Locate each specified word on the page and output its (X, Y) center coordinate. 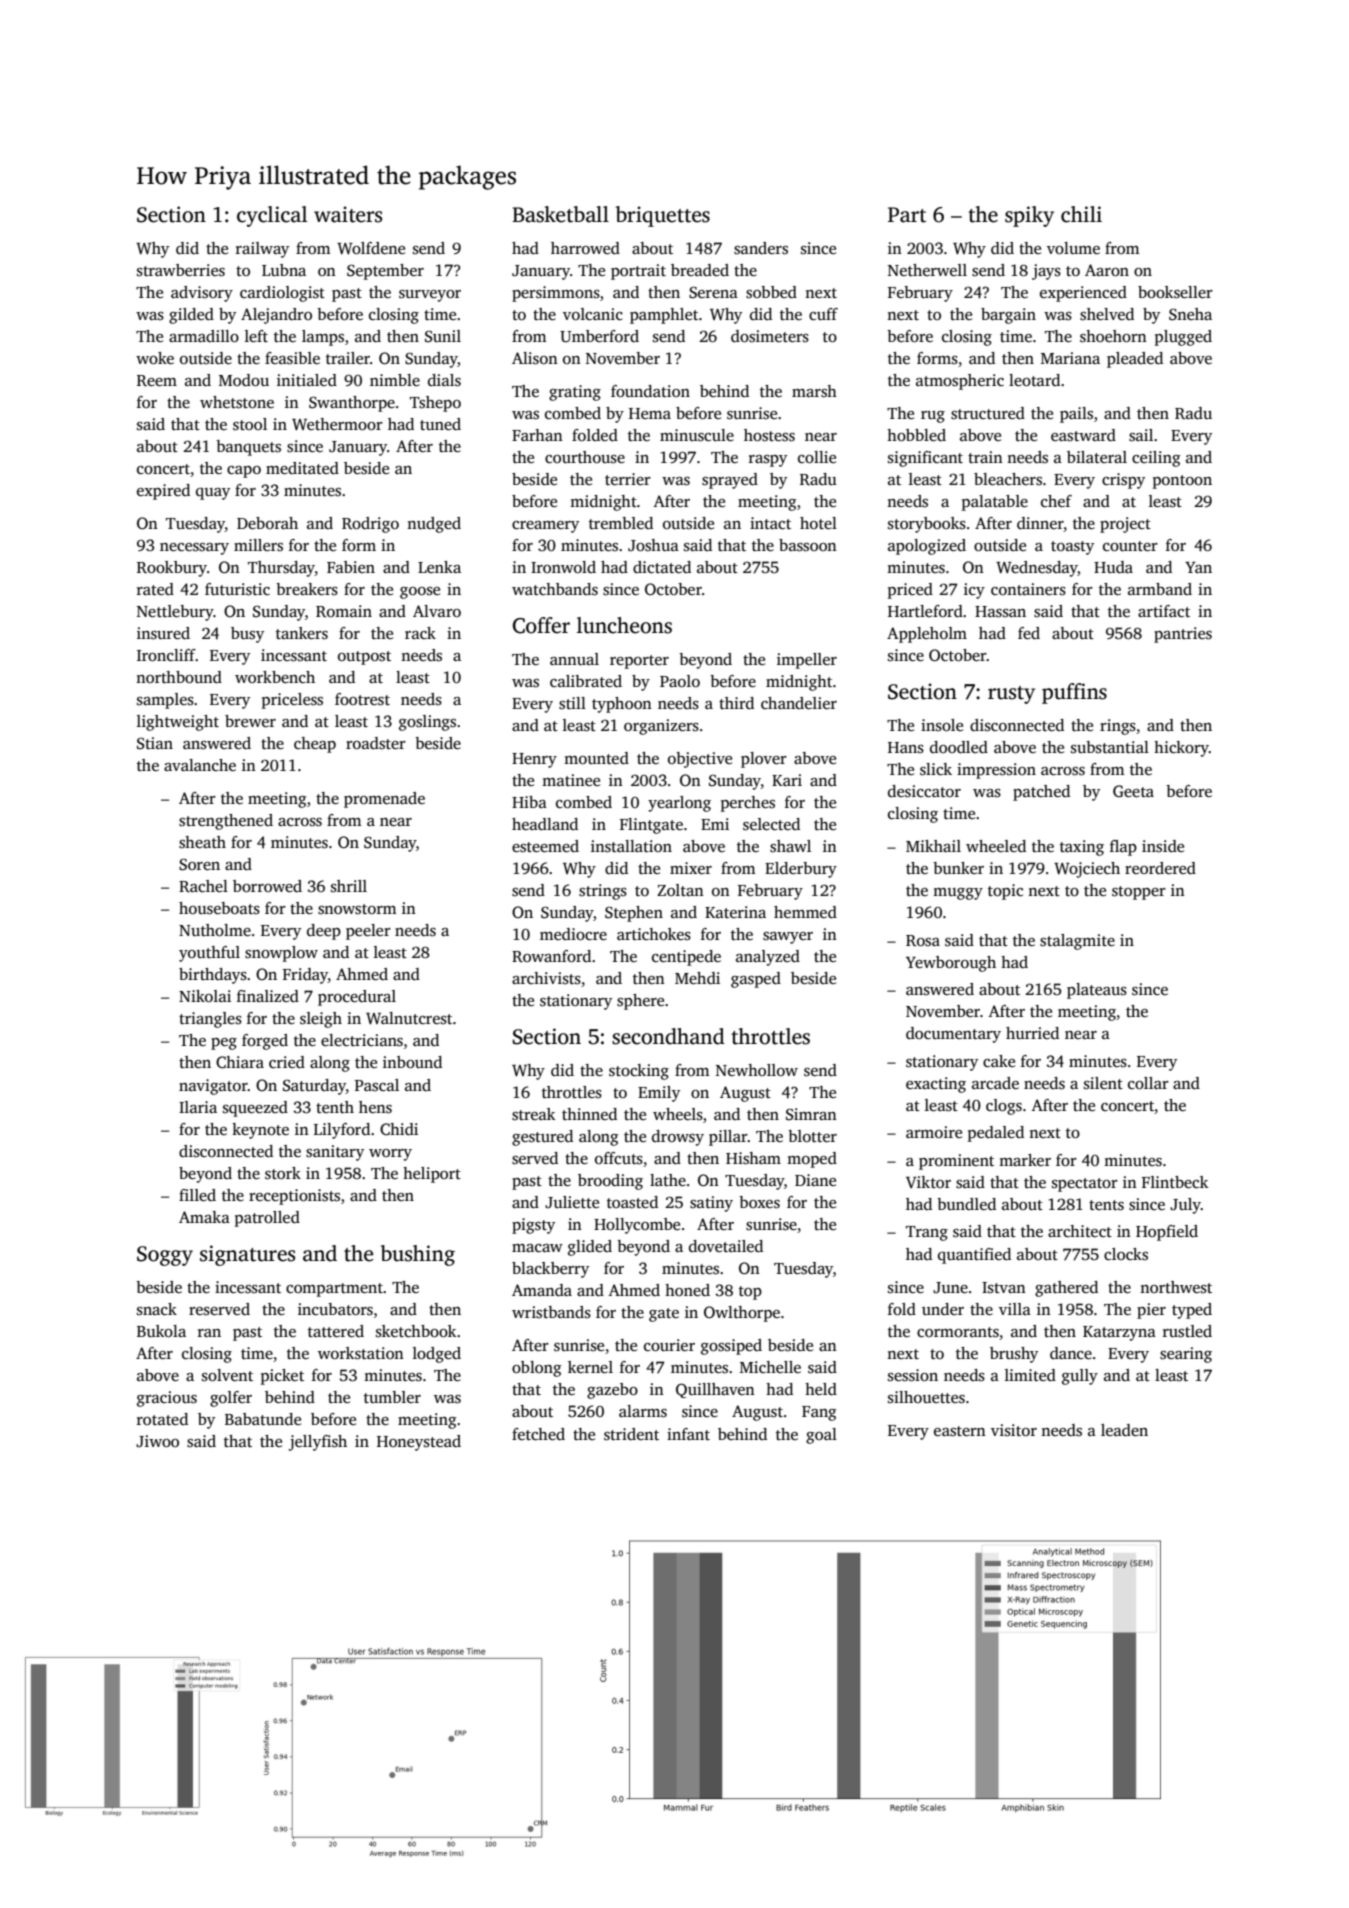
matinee (571, 780)
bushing (418, 1255)
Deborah (267, 523)
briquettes (663, 216)
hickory (1181, 749)
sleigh (321, 1020)
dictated (662, 567)
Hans (906, 747)
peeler (368, 932)
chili (1081, 214)
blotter (812, 1136)
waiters (348, 214)
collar (1148, 1083)
